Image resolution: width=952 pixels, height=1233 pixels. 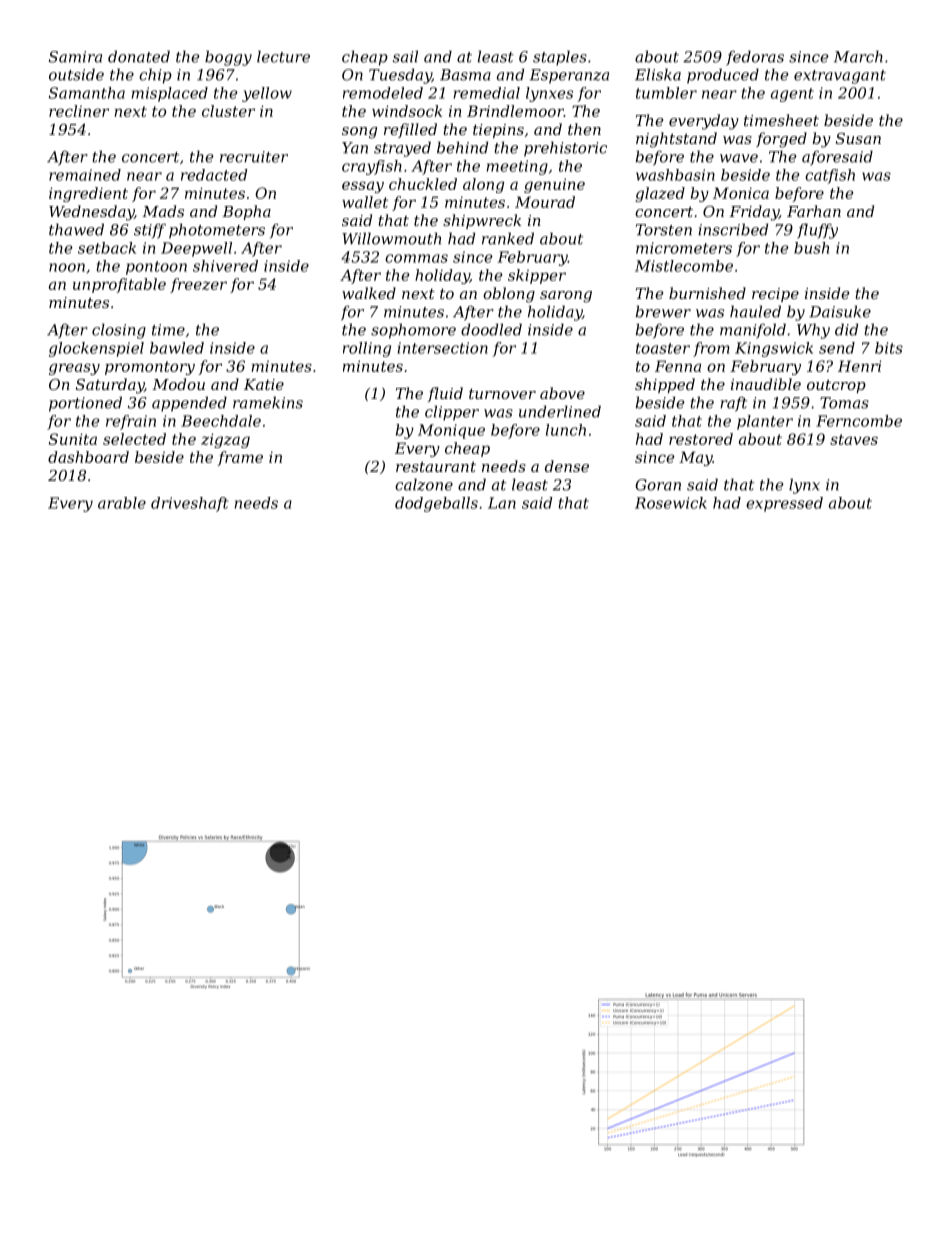 What do you see at coordinates (830, 176) in the screenshot?
I see `catfish` at bounding box center [830, 176].
